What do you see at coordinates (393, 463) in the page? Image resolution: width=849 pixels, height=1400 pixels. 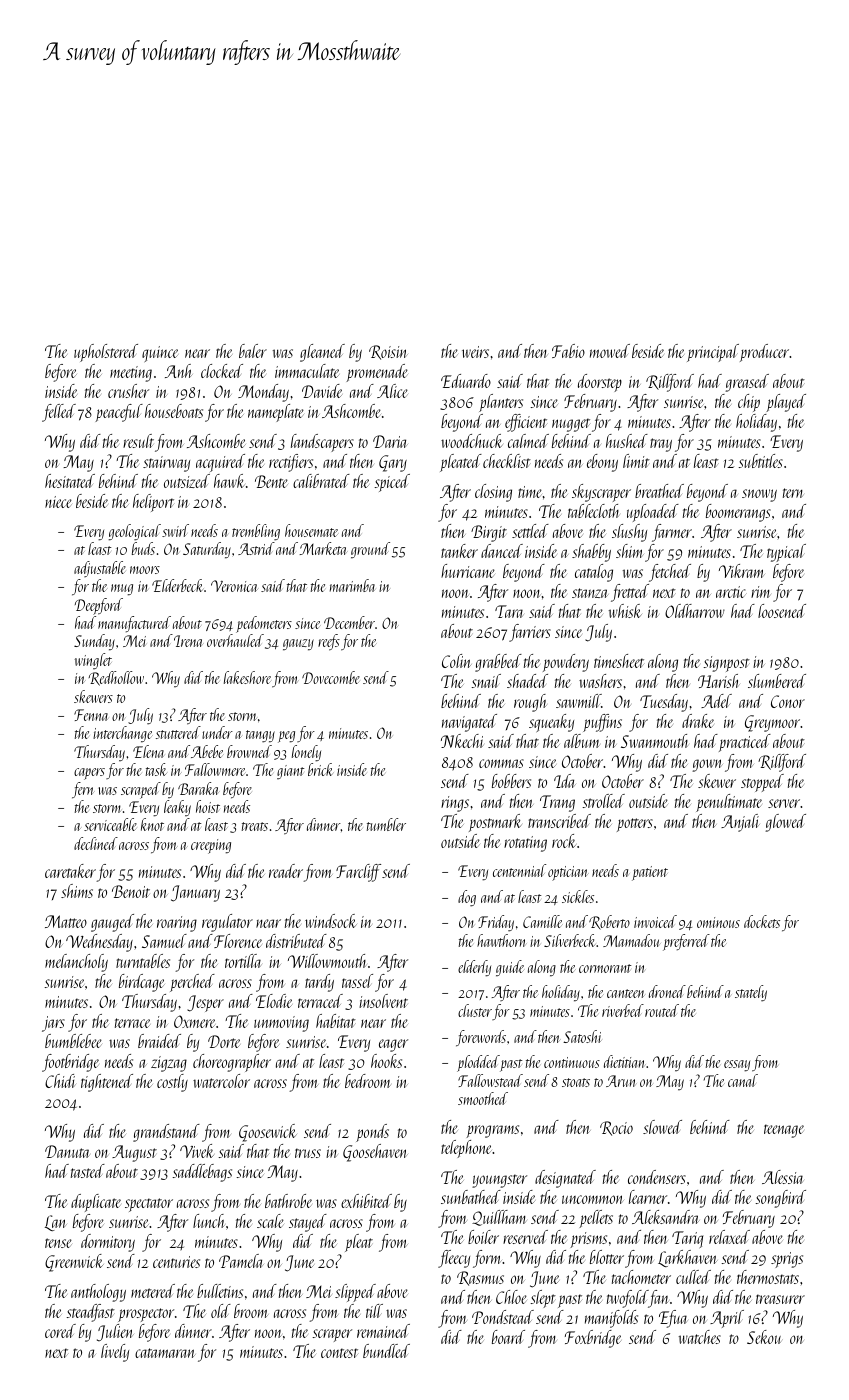 I see `Gary` at bounding box center [393, 463].
